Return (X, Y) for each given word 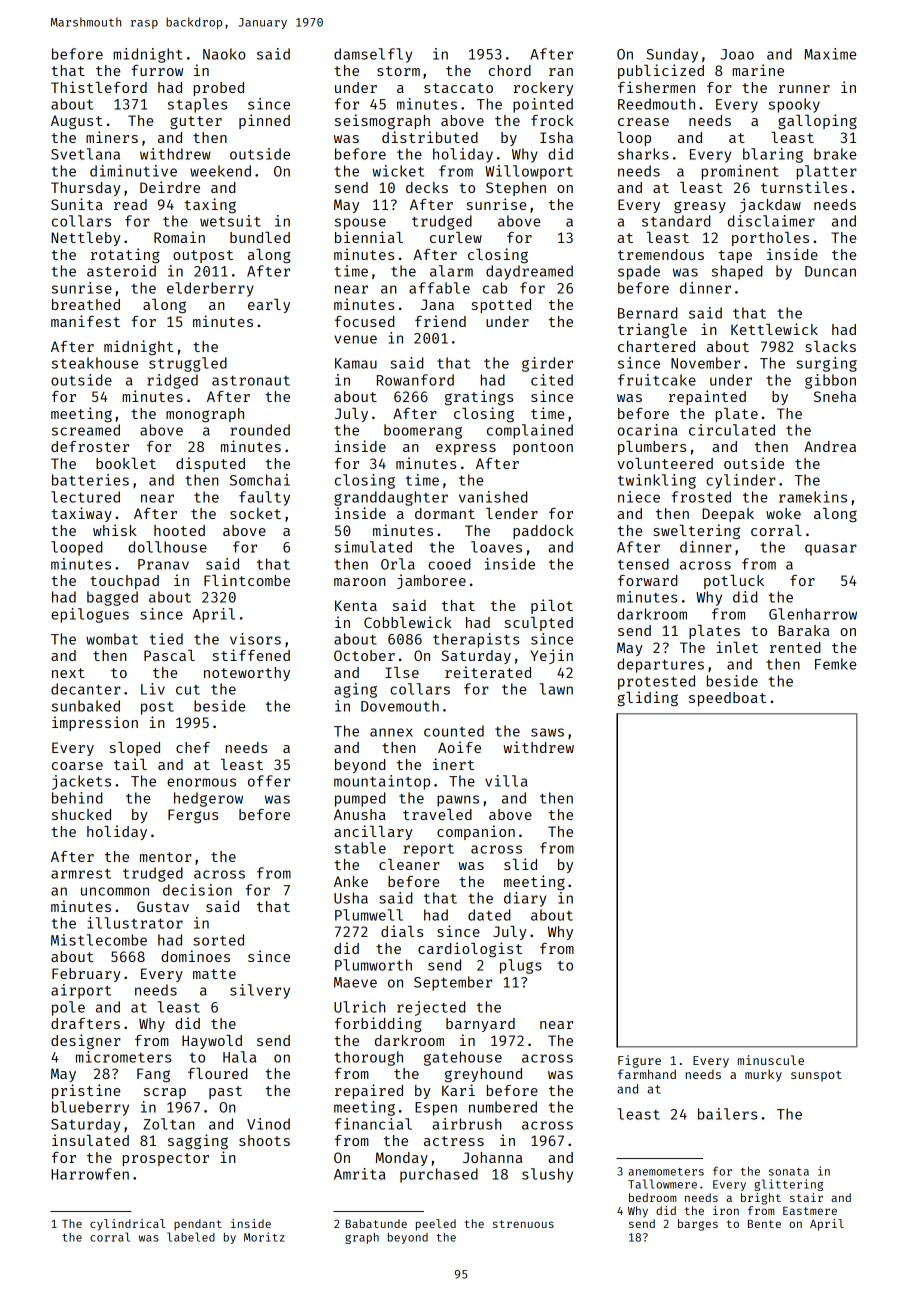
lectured (85, 497)
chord (510, 70)
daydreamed (529, 272)
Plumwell (369, 915)
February (86, 975)
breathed (86, 304)
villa (506, 781)
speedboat (727, 699)
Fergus (193, 816)
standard (676, 221)
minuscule (771, 1060)
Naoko (224, 54)
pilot (552, 606)
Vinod (268, 1124)
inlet (737, 647)
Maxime (830, 54)
